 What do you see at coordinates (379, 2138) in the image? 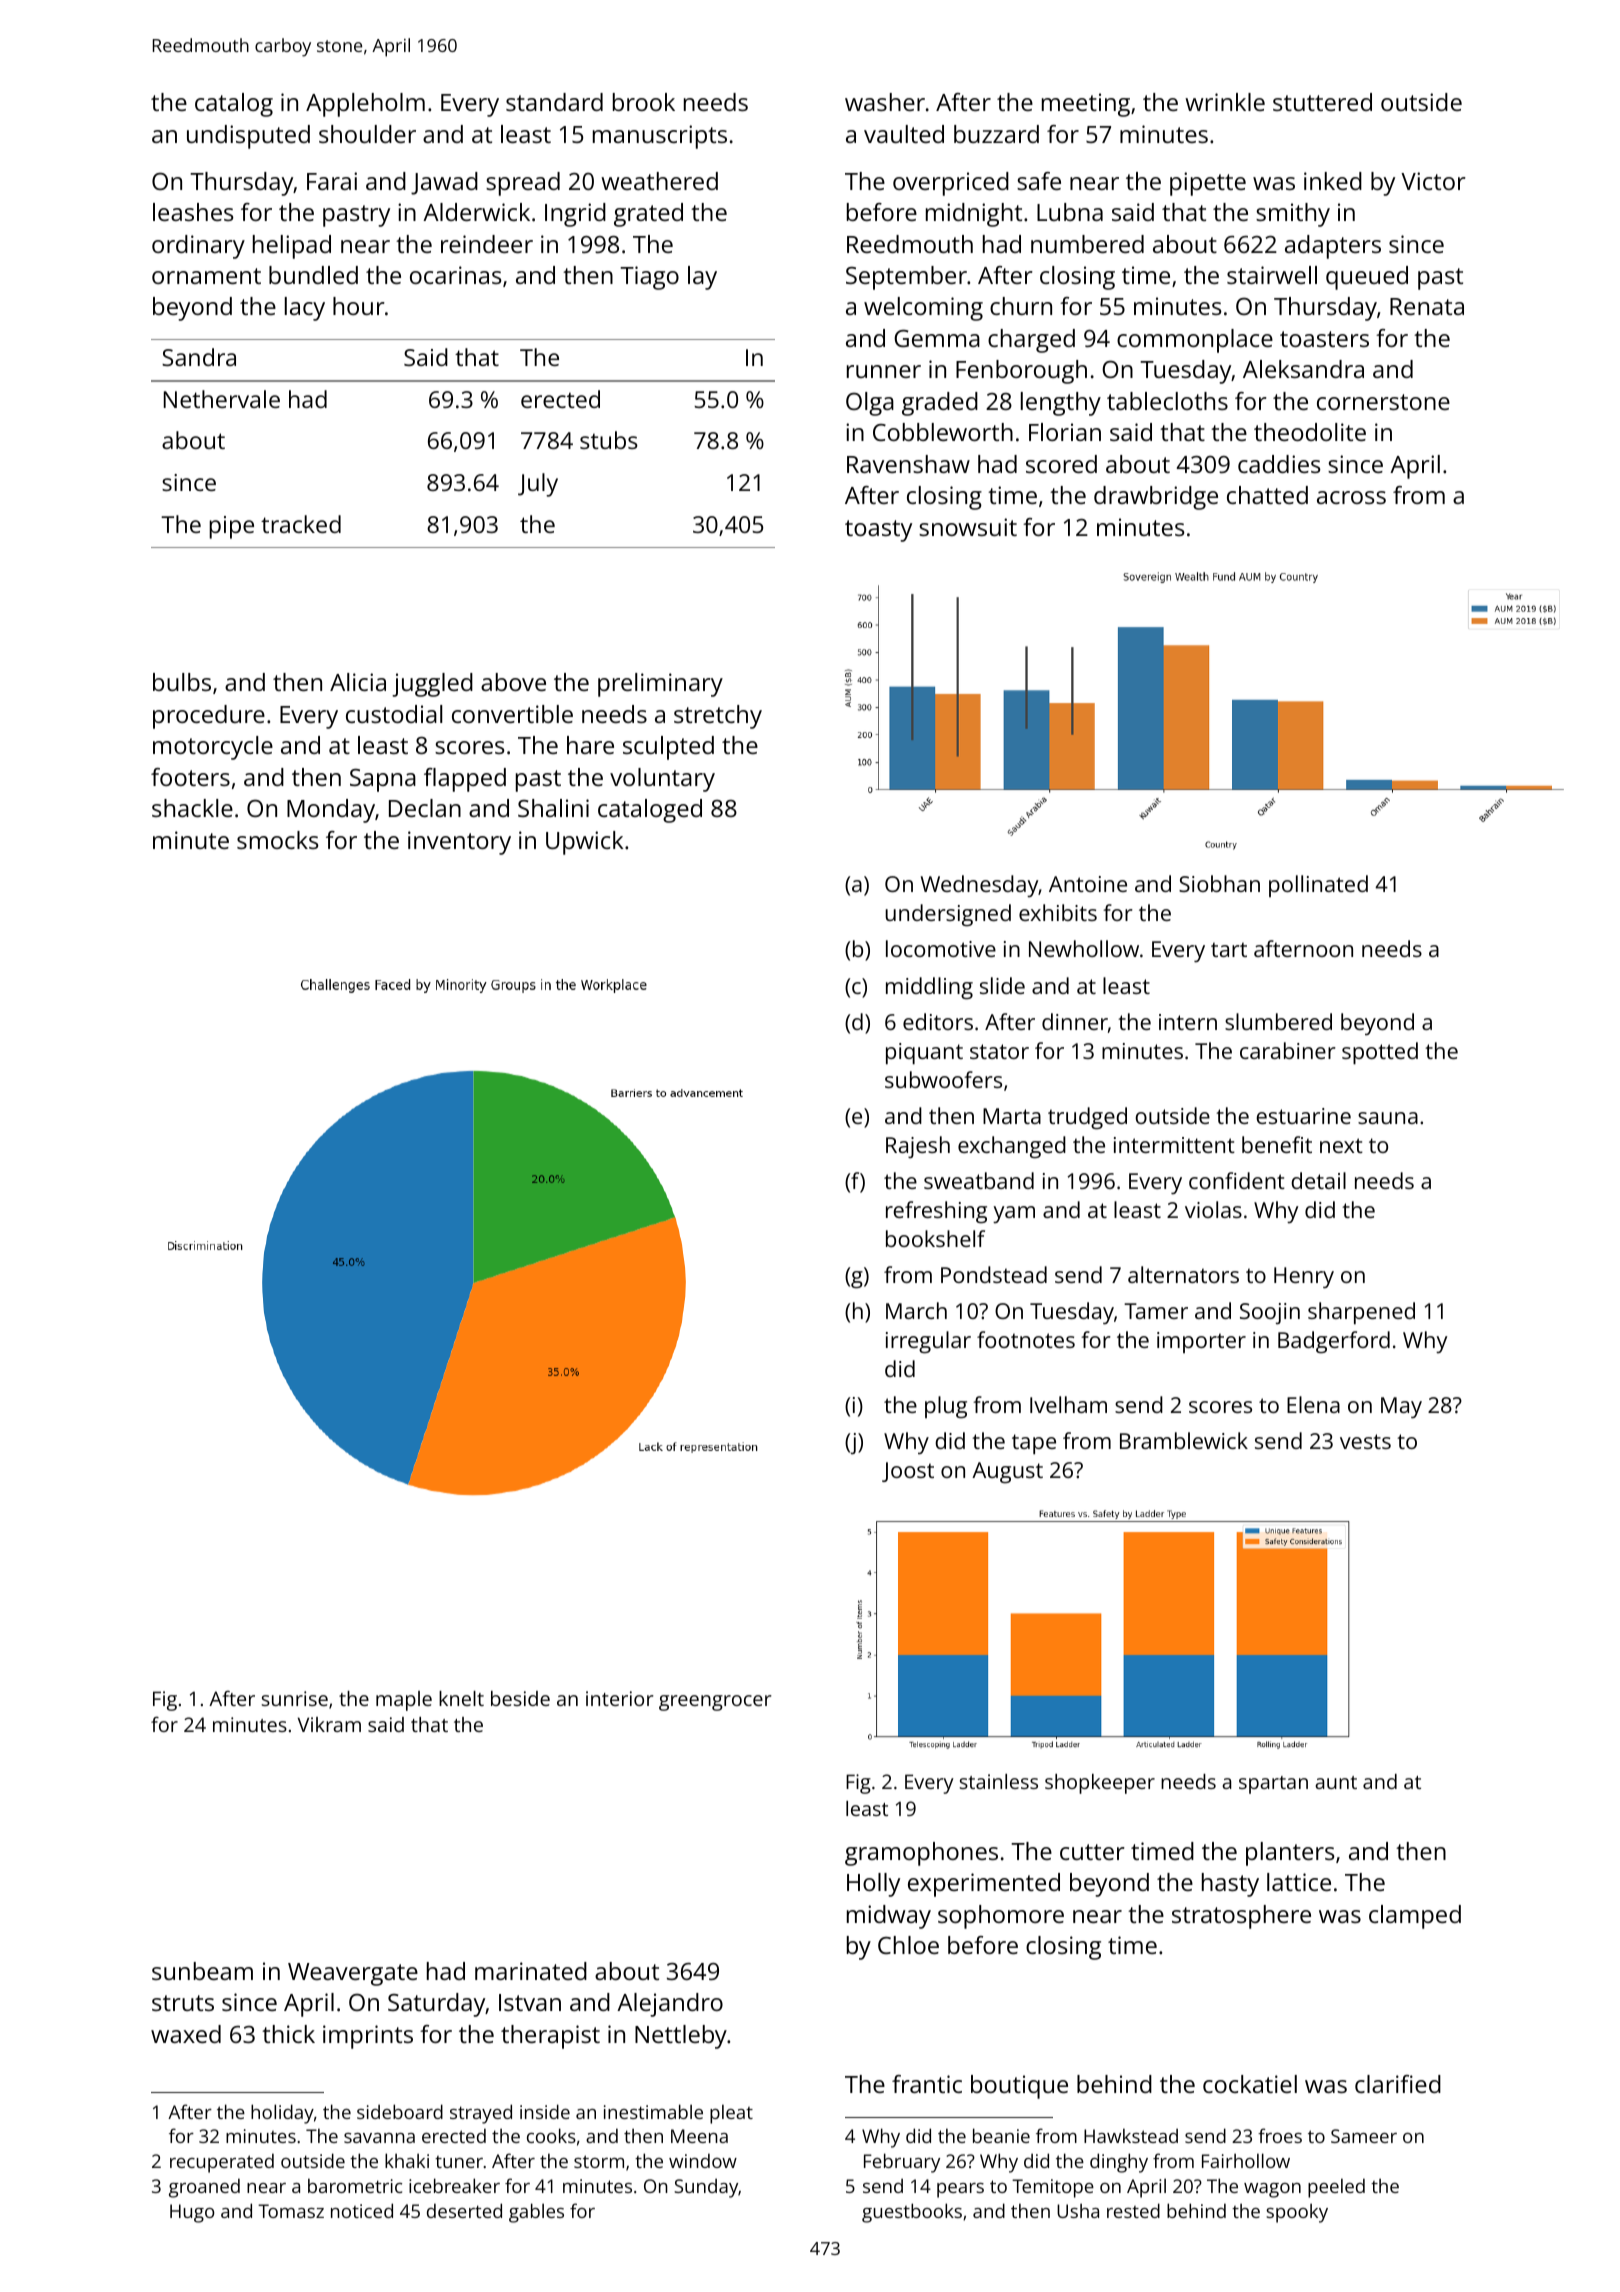
I see `savanna` at bounding box center [379, 2138].
